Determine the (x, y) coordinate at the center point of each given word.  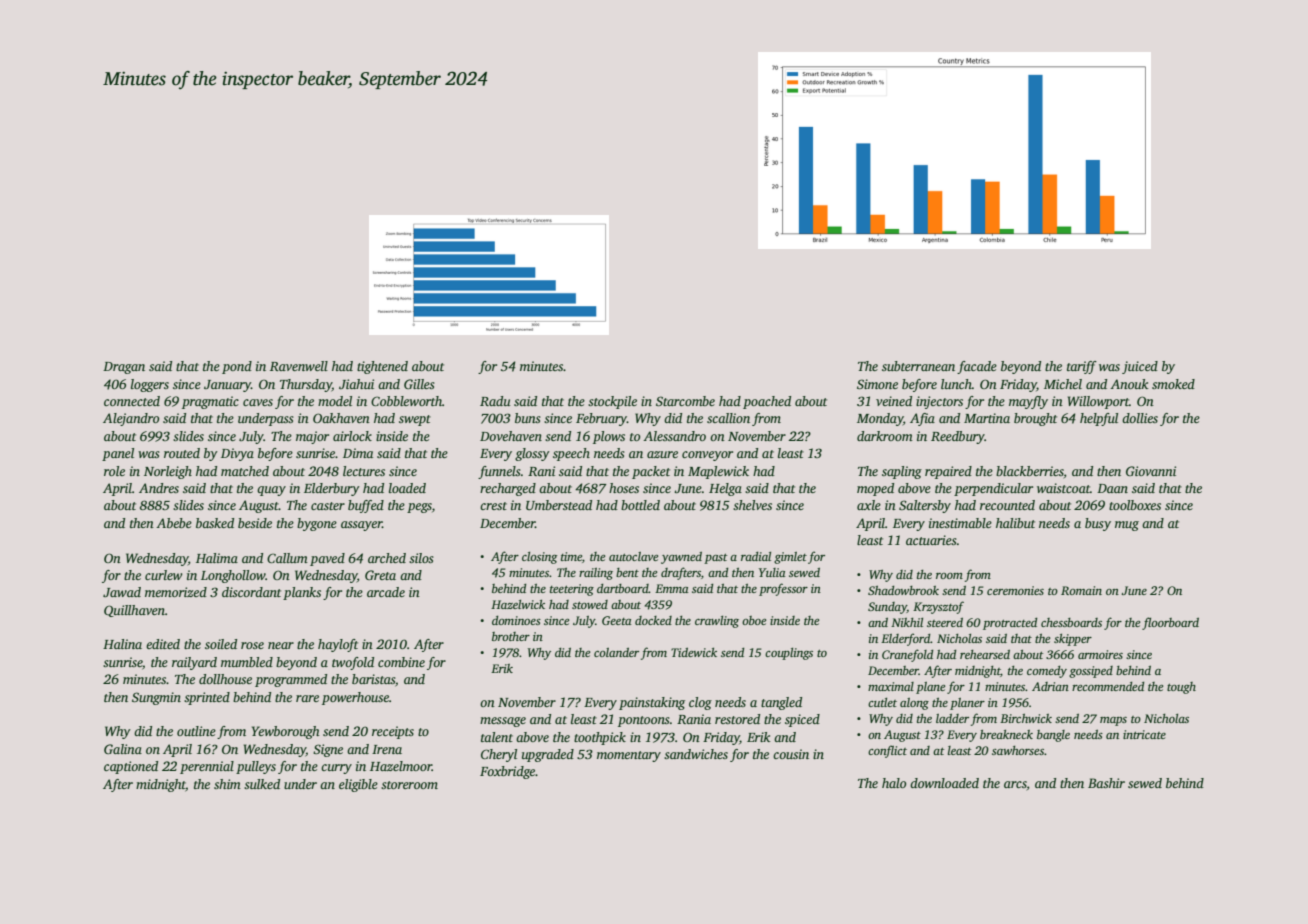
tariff (1082, 367)
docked (653, 620)
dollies (1140, 418)
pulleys (256, 767)
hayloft (338, 645)
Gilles (419, 384)
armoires (1100, 654)
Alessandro (674, 436)
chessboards (1071, 622)
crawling (717, 622)
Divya (237, 454)
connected (132, 401)
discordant (251, 592)
